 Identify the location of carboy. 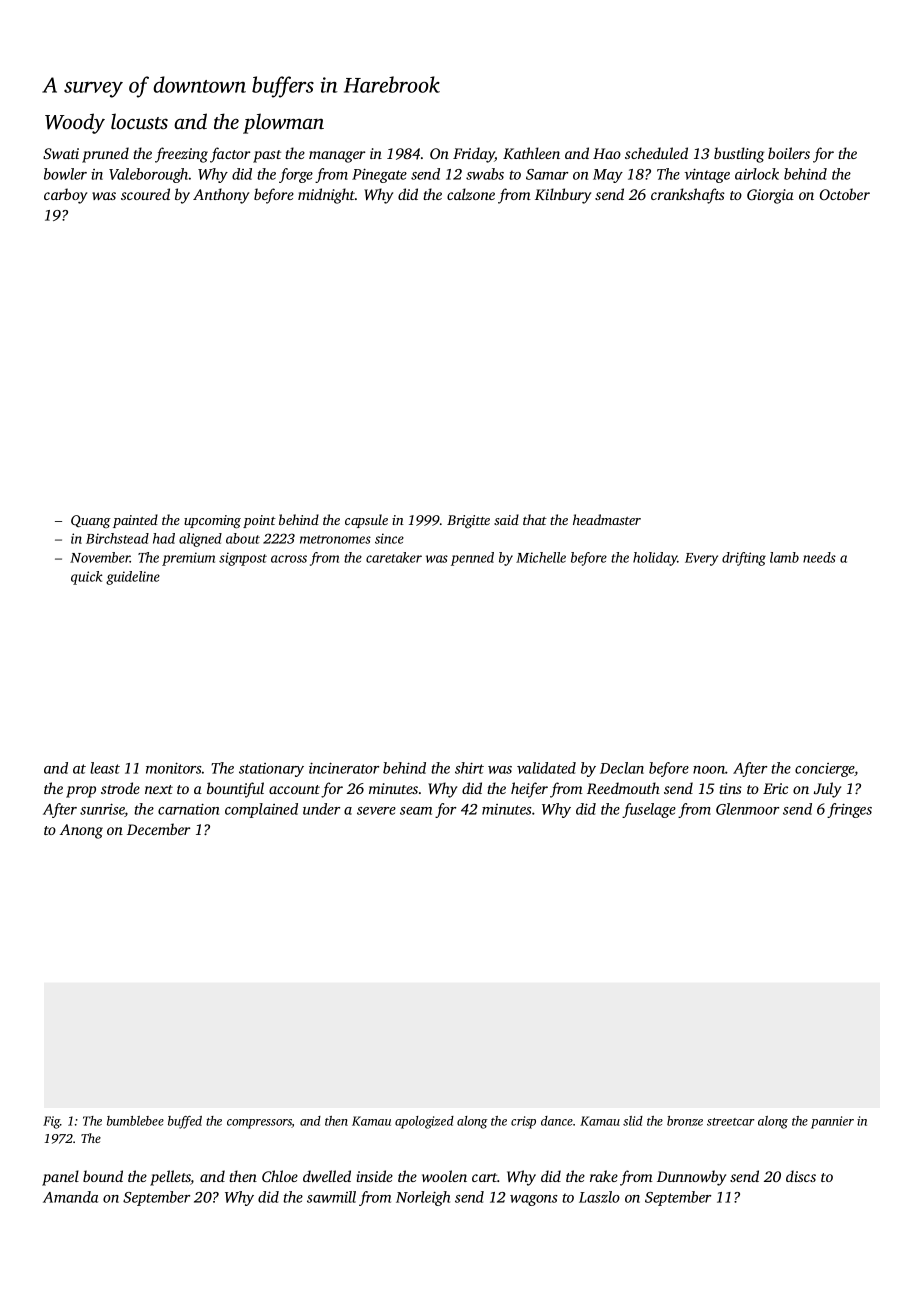
(65, 196).
